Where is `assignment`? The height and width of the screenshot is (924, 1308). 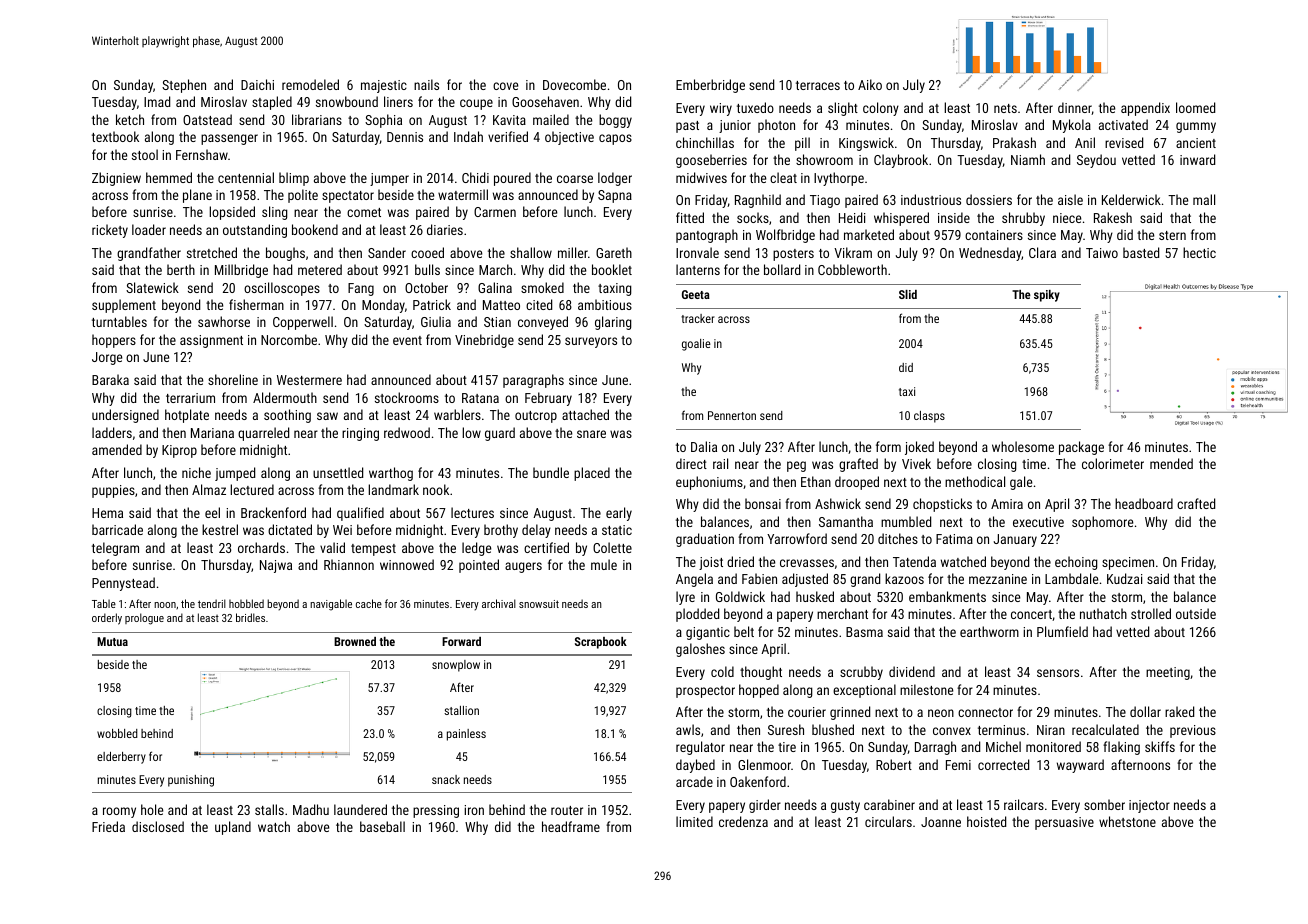 assignment is located at coordinates (211, 341).
